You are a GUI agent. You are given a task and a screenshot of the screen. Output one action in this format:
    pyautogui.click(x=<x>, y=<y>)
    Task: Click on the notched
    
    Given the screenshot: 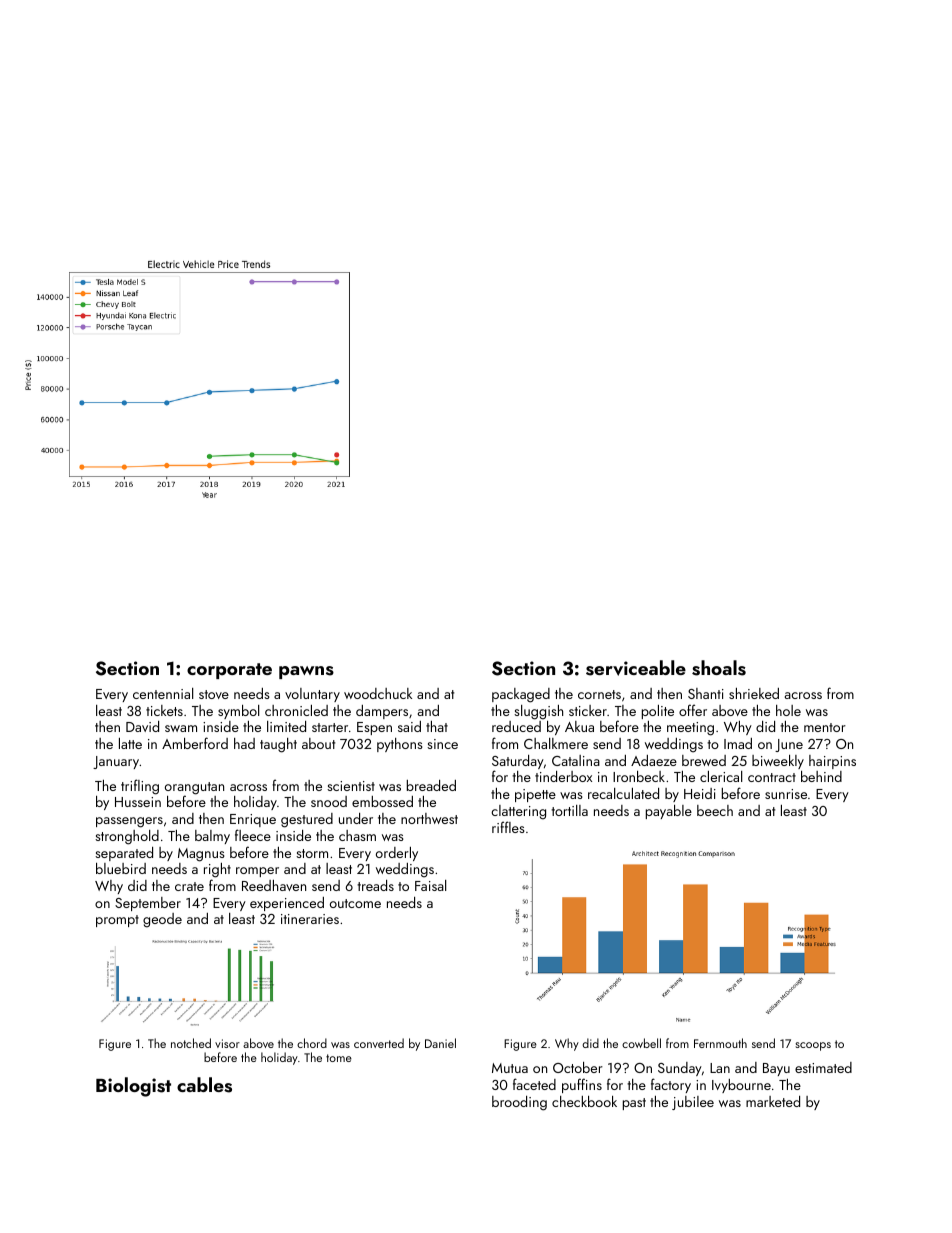 What is the action you would take?
    pyautogui.click(x=191, y=1043)
